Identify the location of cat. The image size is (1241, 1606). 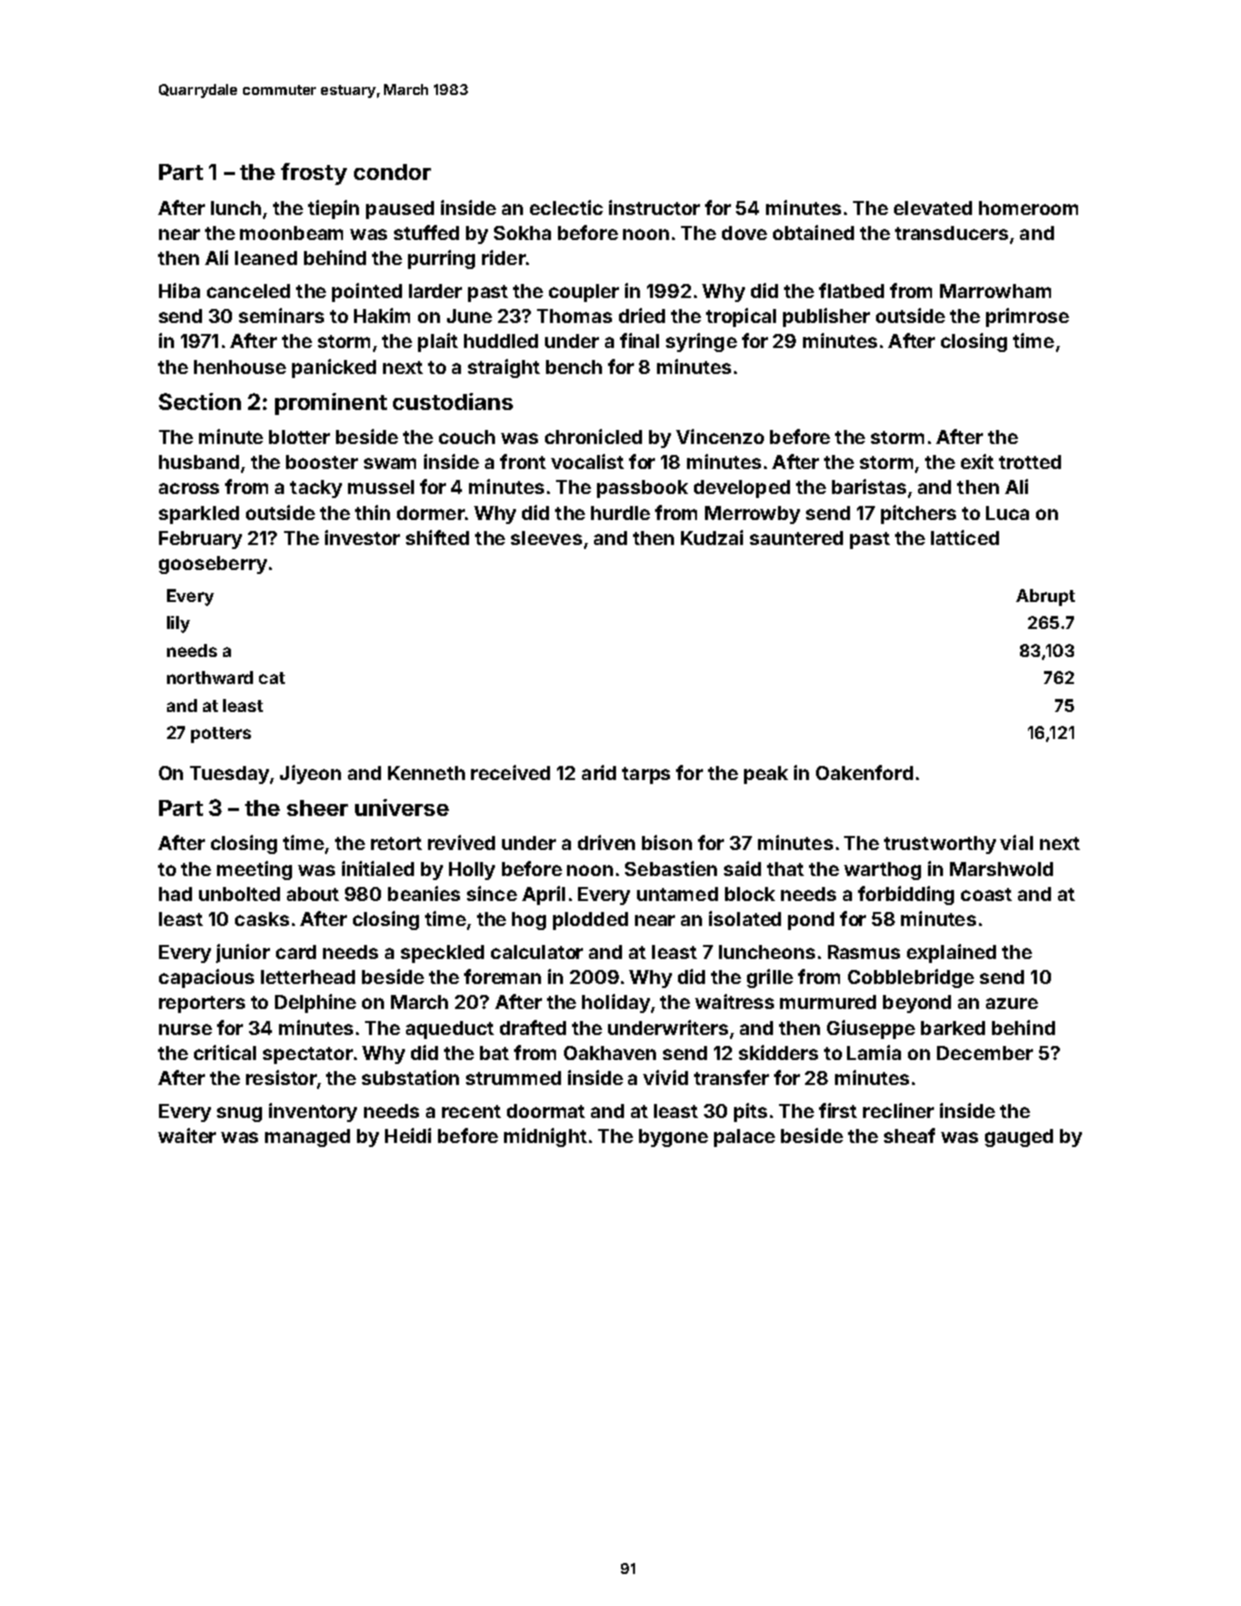
(272, 678).
